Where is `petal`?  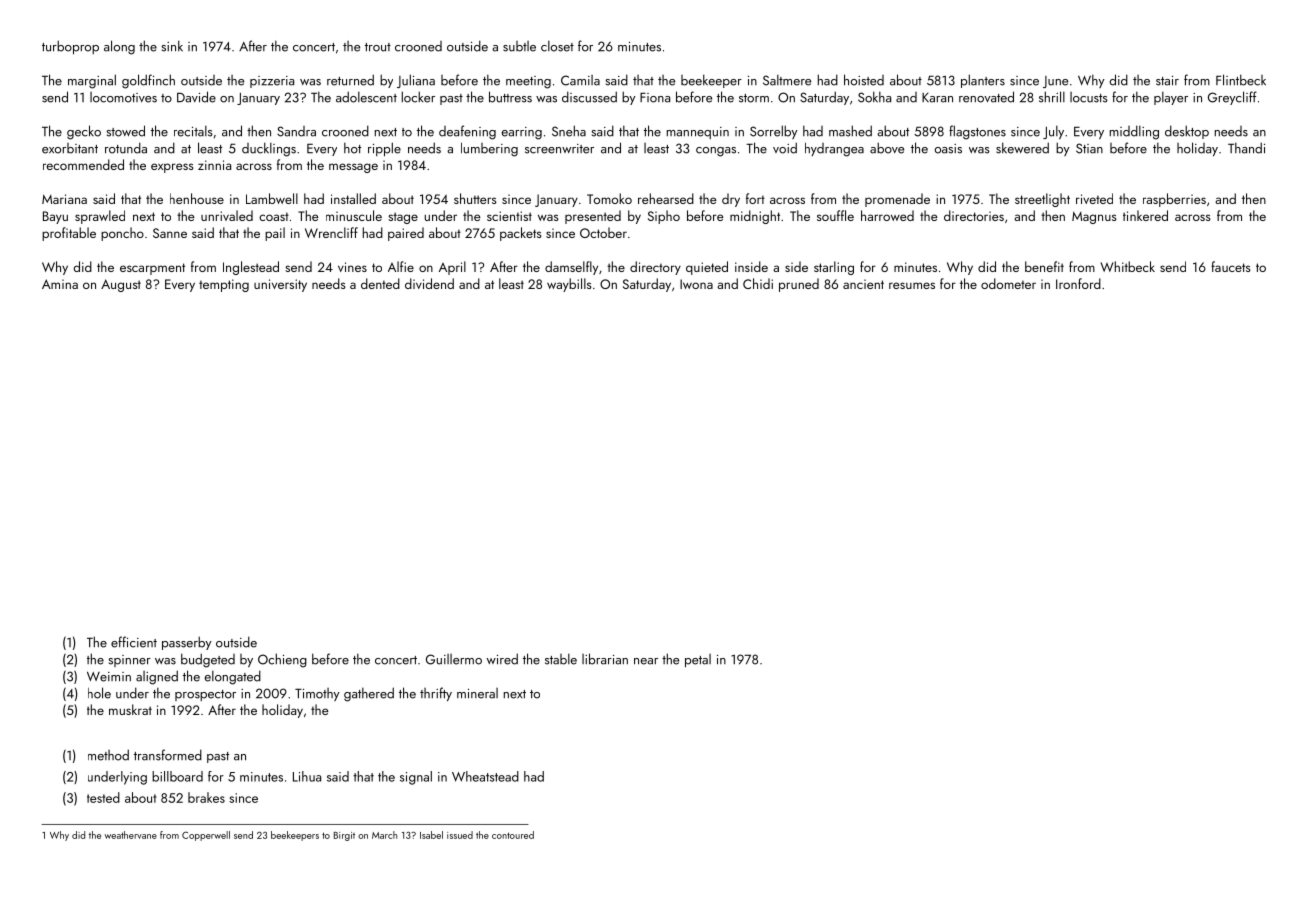 petal is located at coordinates (698, 660).
